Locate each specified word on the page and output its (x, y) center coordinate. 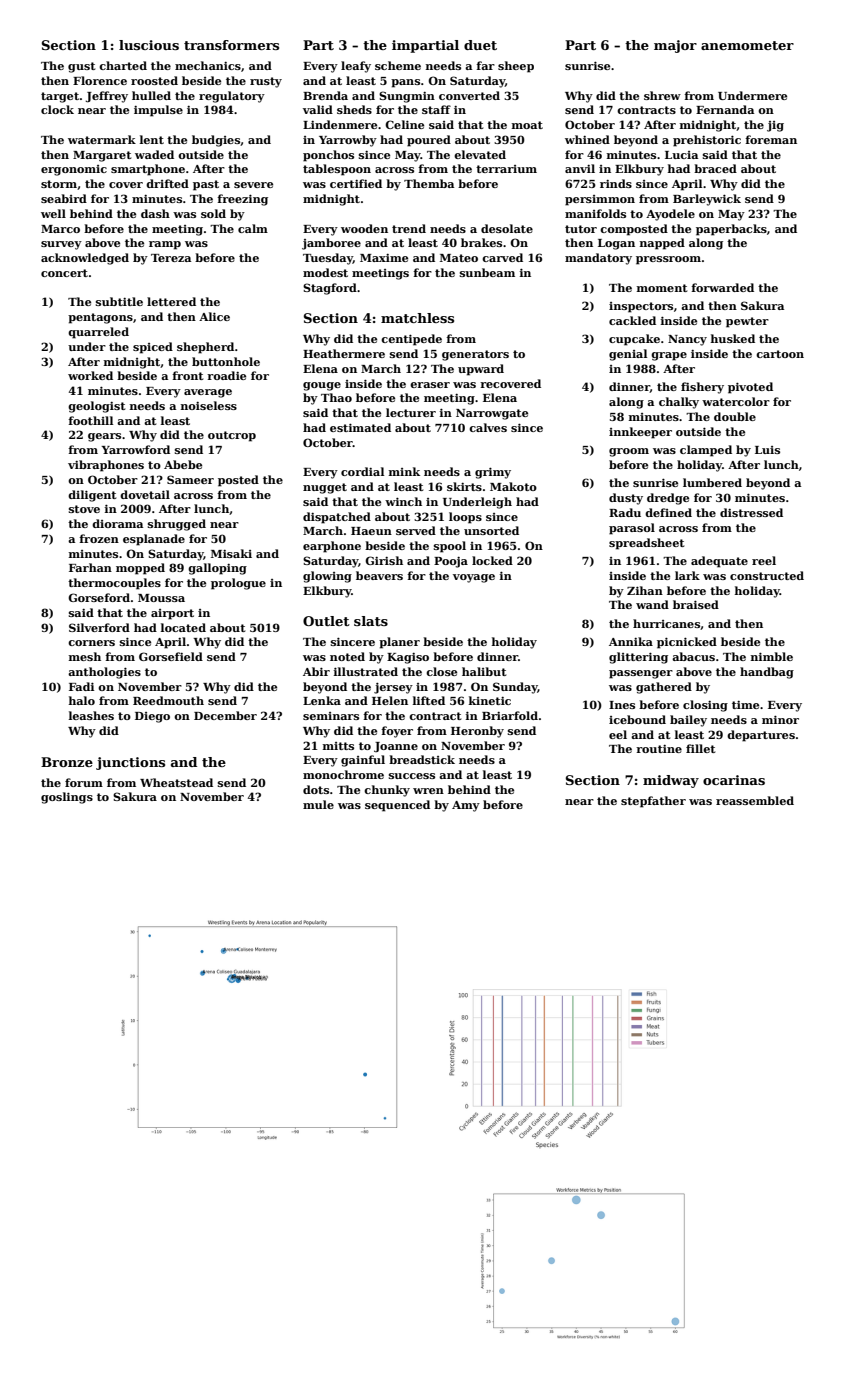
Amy (466, 806)
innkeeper (640, 433)
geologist (96, 407)
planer (399, 643)
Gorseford (99, 597)
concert (64, 273)
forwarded (722, 287)
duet (480, 45)
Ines (622, 705)
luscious (149, 45)
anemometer (747, 45)
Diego (152, 717)
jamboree (331, 244)
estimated (360, 427)
